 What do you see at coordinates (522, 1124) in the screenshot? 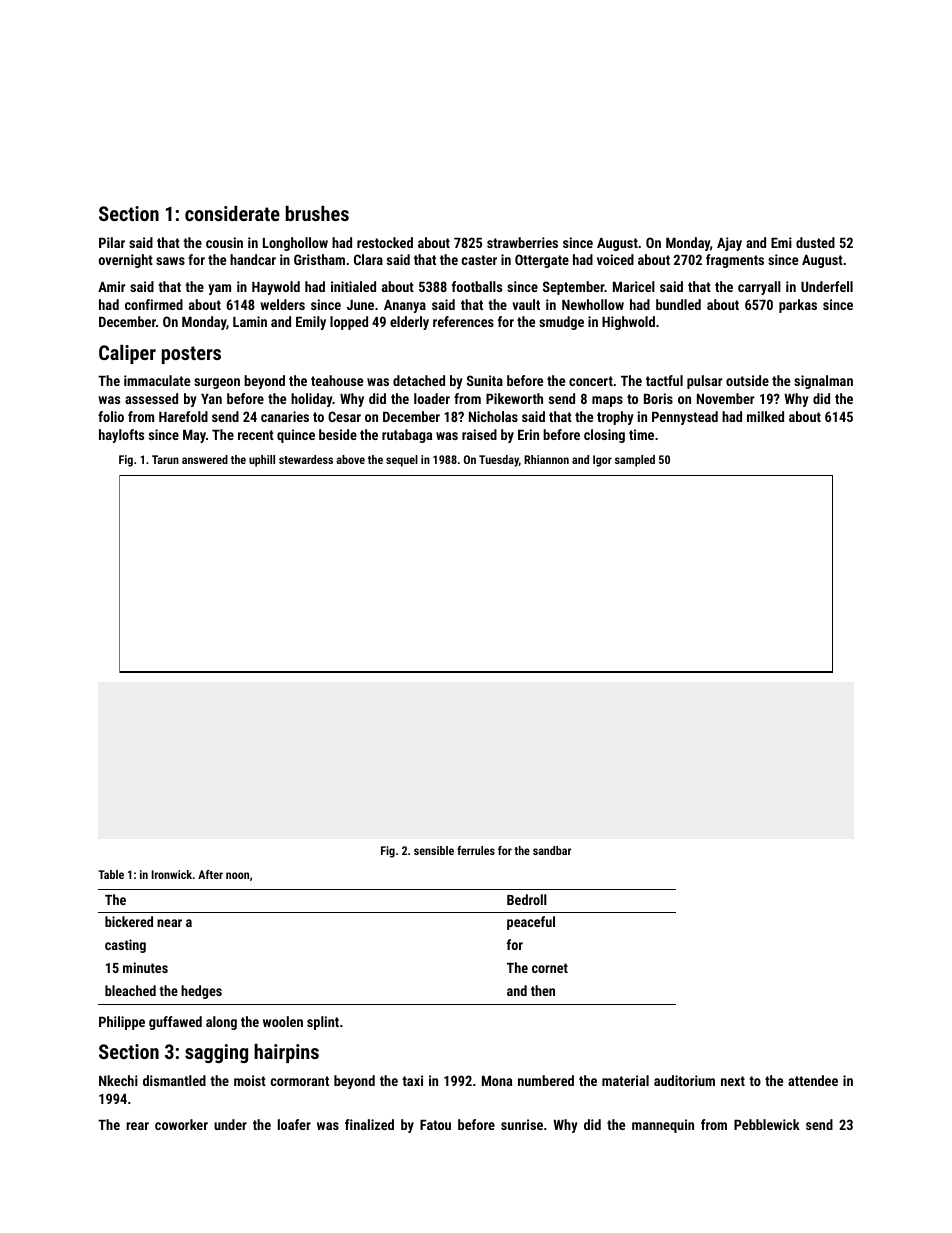
I see `sunrise` at bounding box center [522, 1124].
